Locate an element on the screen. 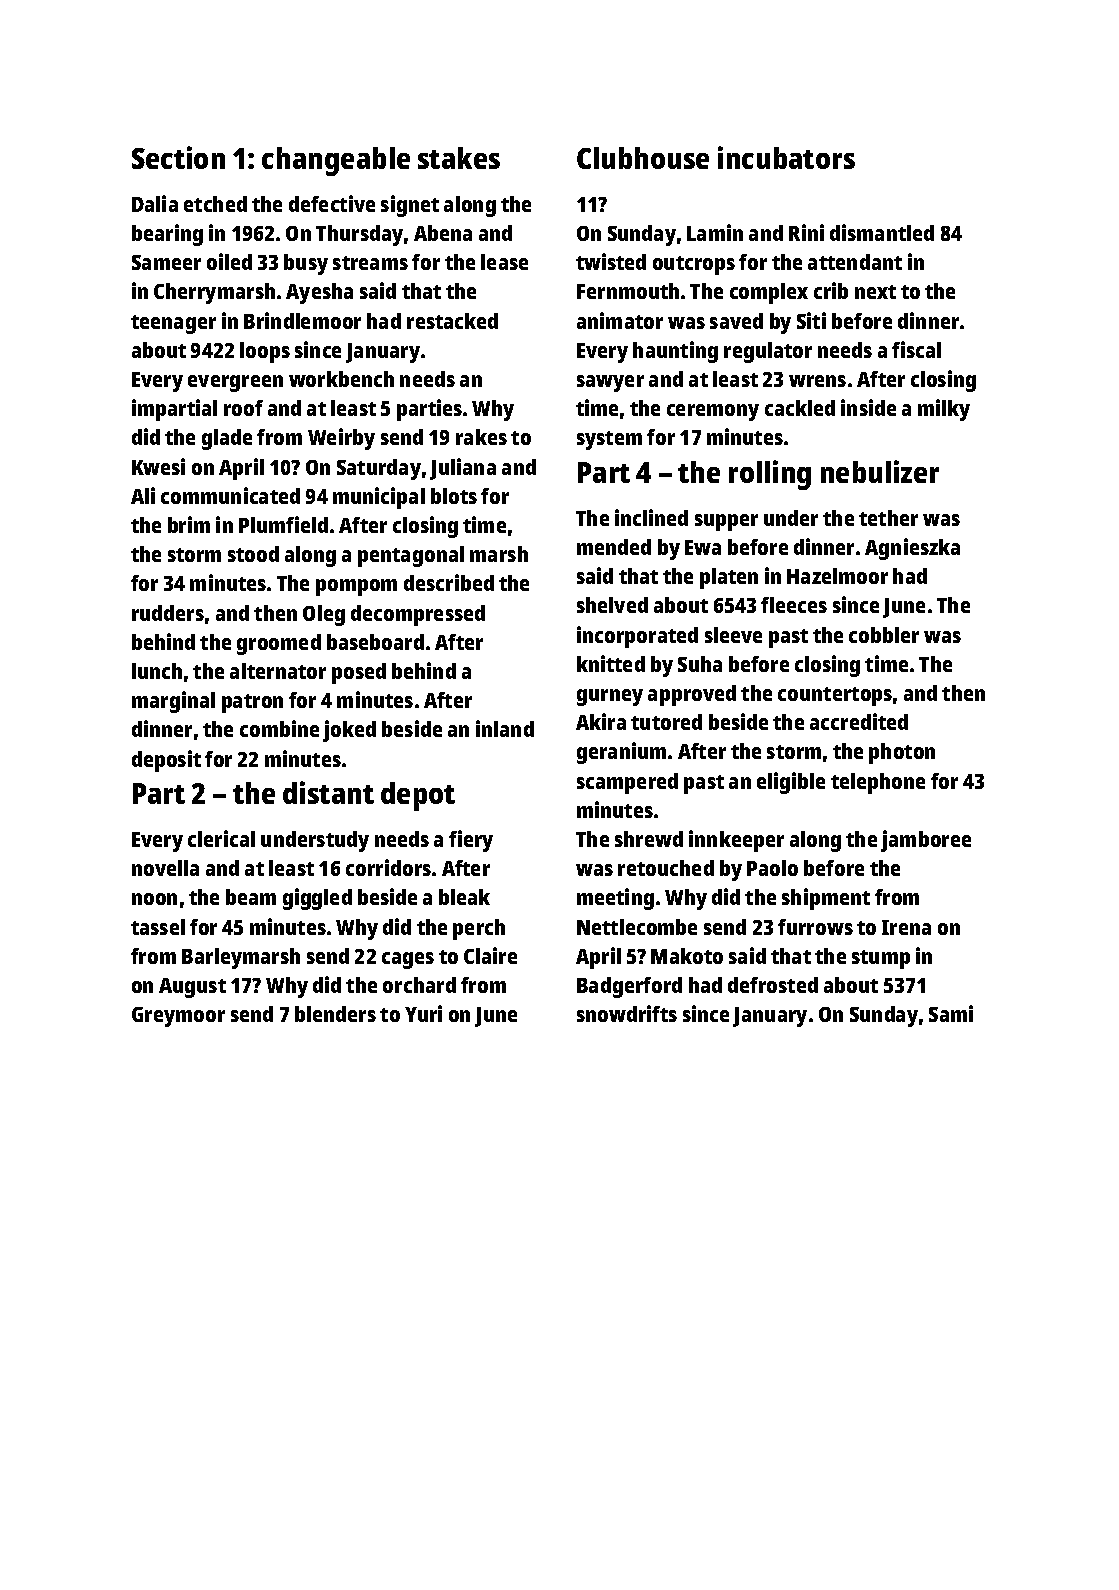 The image size is (1119, 1590). alternator is located at coordinates (278, 671).
